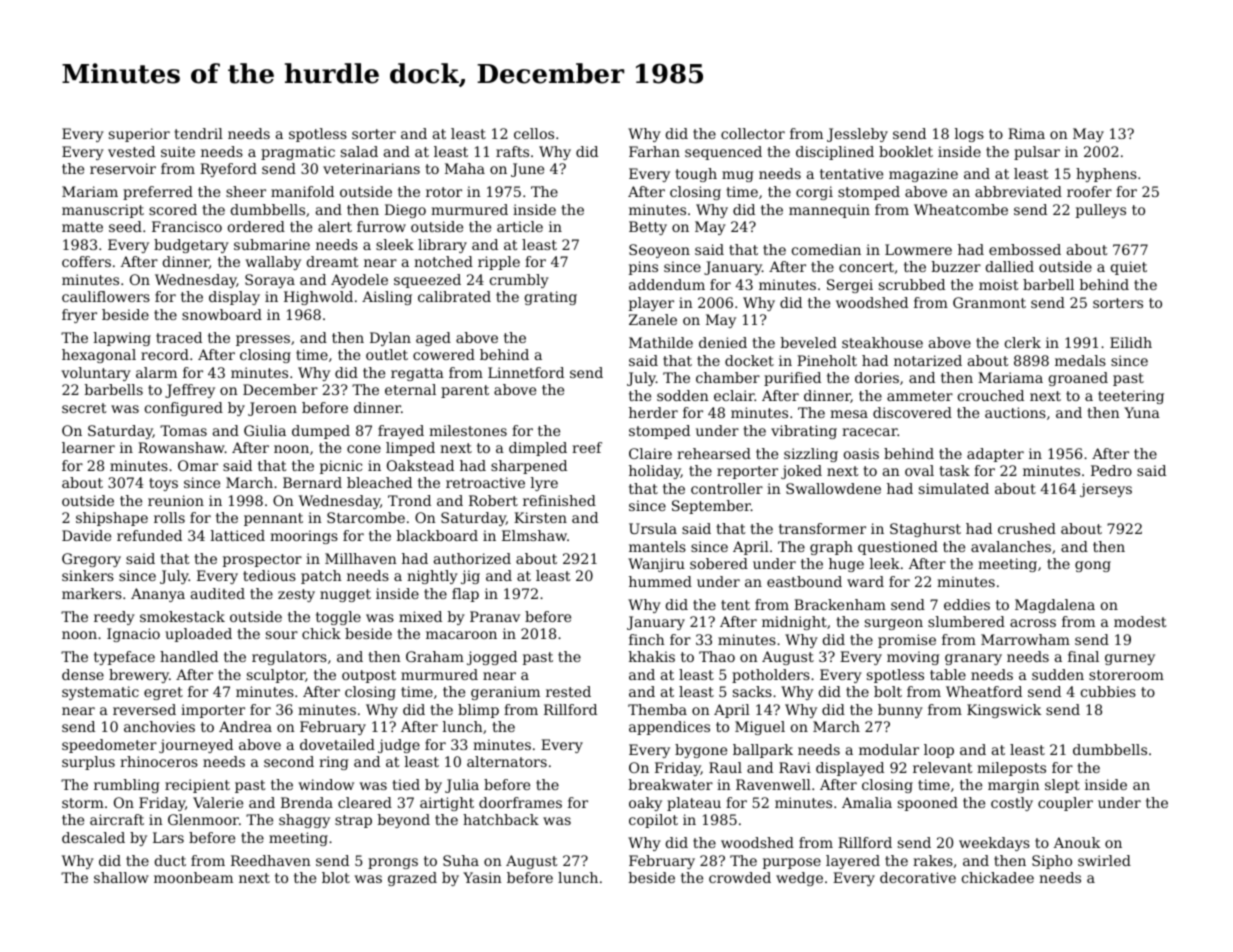 Image resolution: width=1233 pixels, height=952 pixels. What do you see at coordinates (198, 133) in the screenshot?
I see `tendril` at bounding box center [198, 133].
